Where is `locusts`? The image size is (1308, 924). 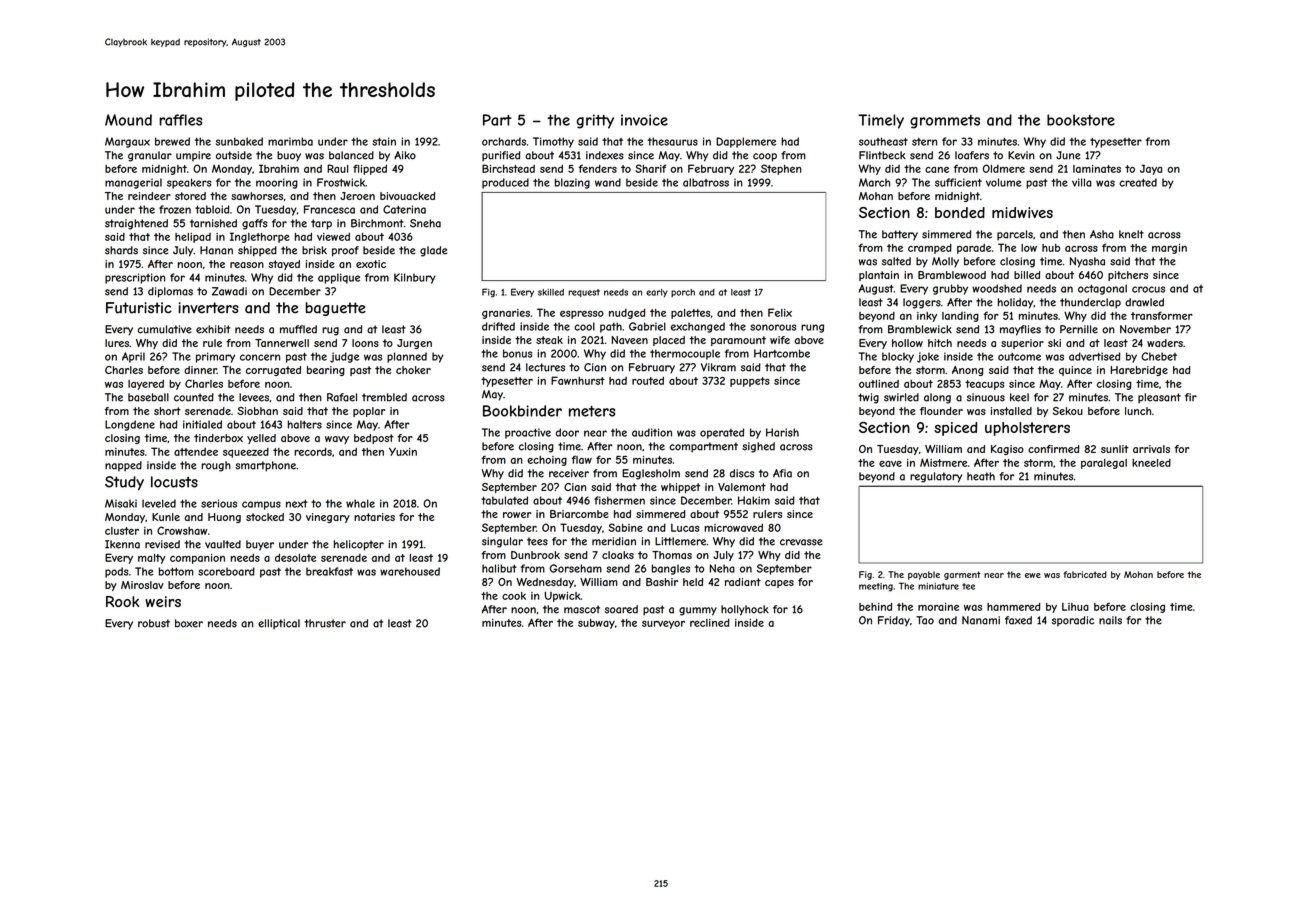
locusts is located at coordinates (174, 482).
